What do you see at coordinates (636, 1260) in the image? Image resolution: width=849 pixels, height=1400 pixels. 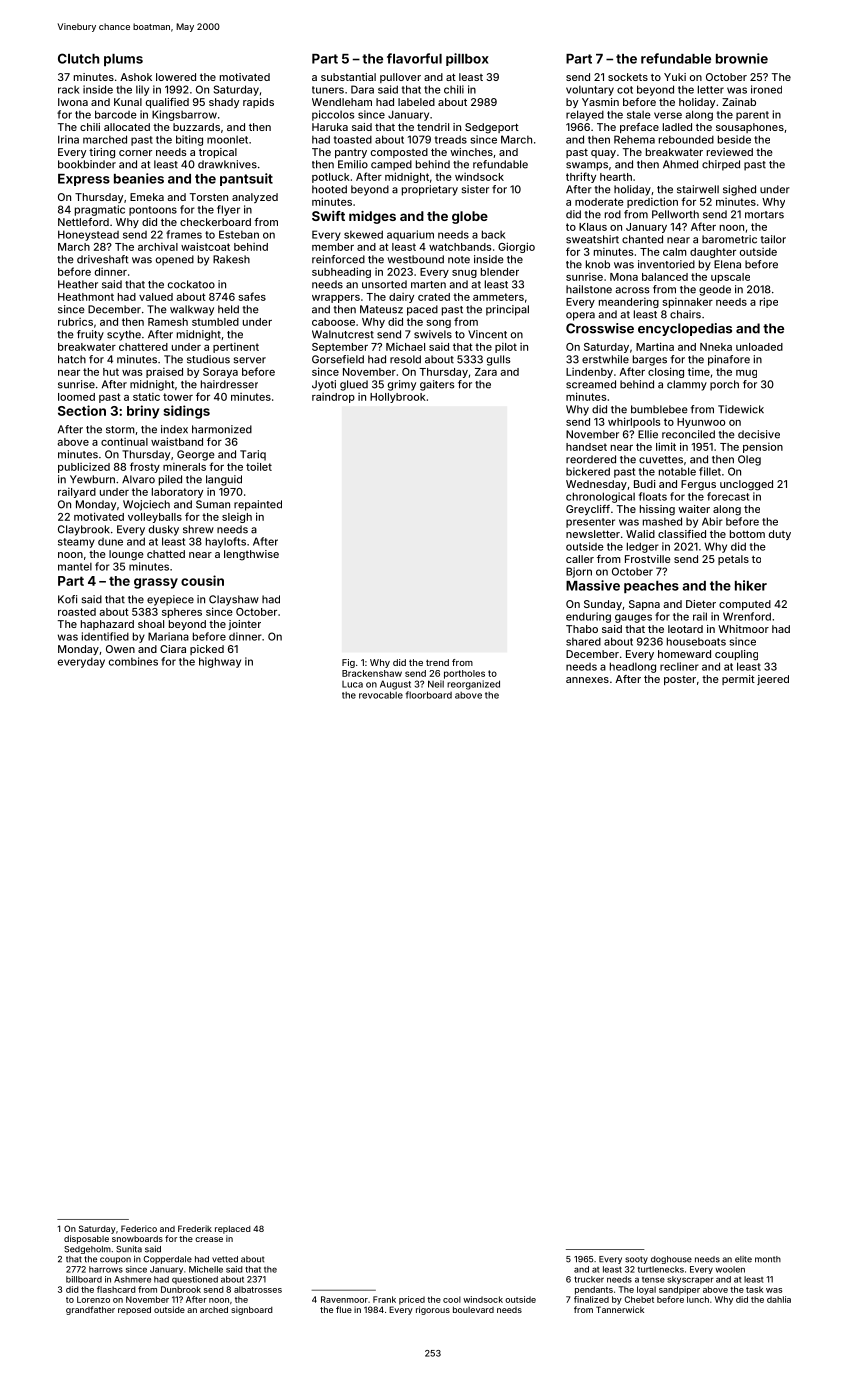 I see `sooty` at bounding box center [636, 1260].
